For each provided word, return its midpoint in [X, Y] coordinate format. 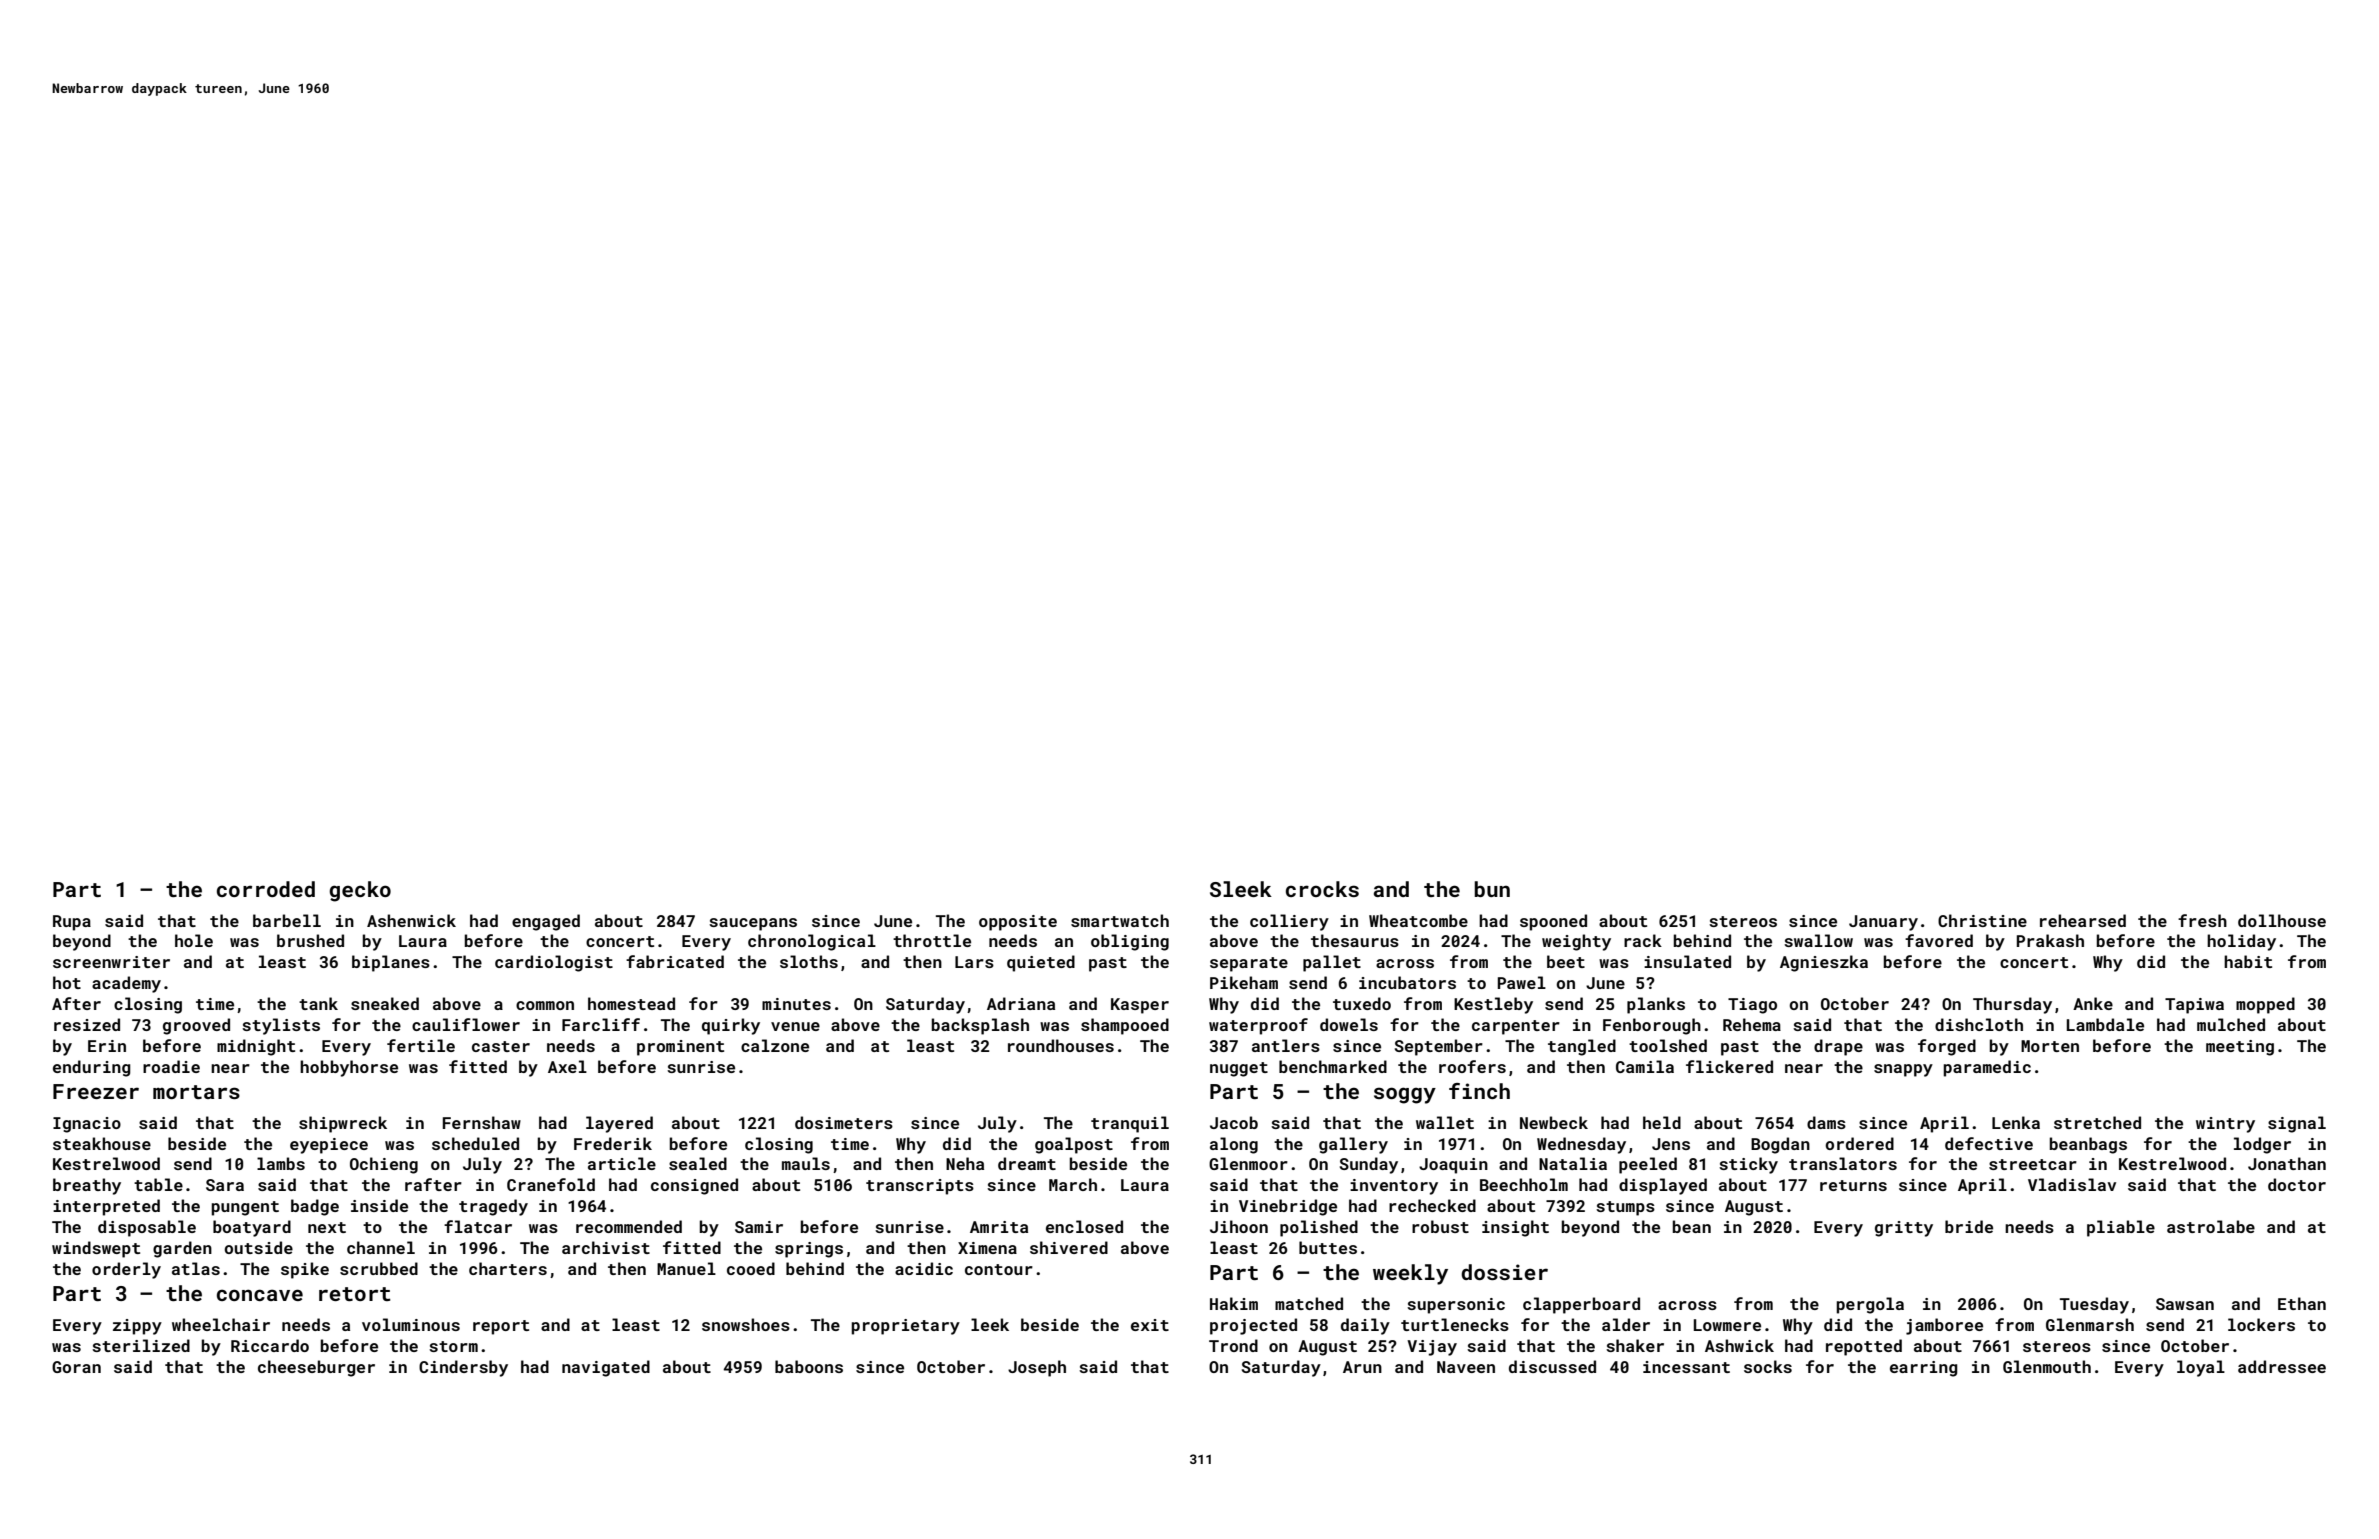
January [1883, 923]
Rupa [72, 923]
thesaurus [1355, 940]
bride [1969, 1226]
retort [354, 1294]
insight [1515, 1228]
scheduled [475, 1143]
